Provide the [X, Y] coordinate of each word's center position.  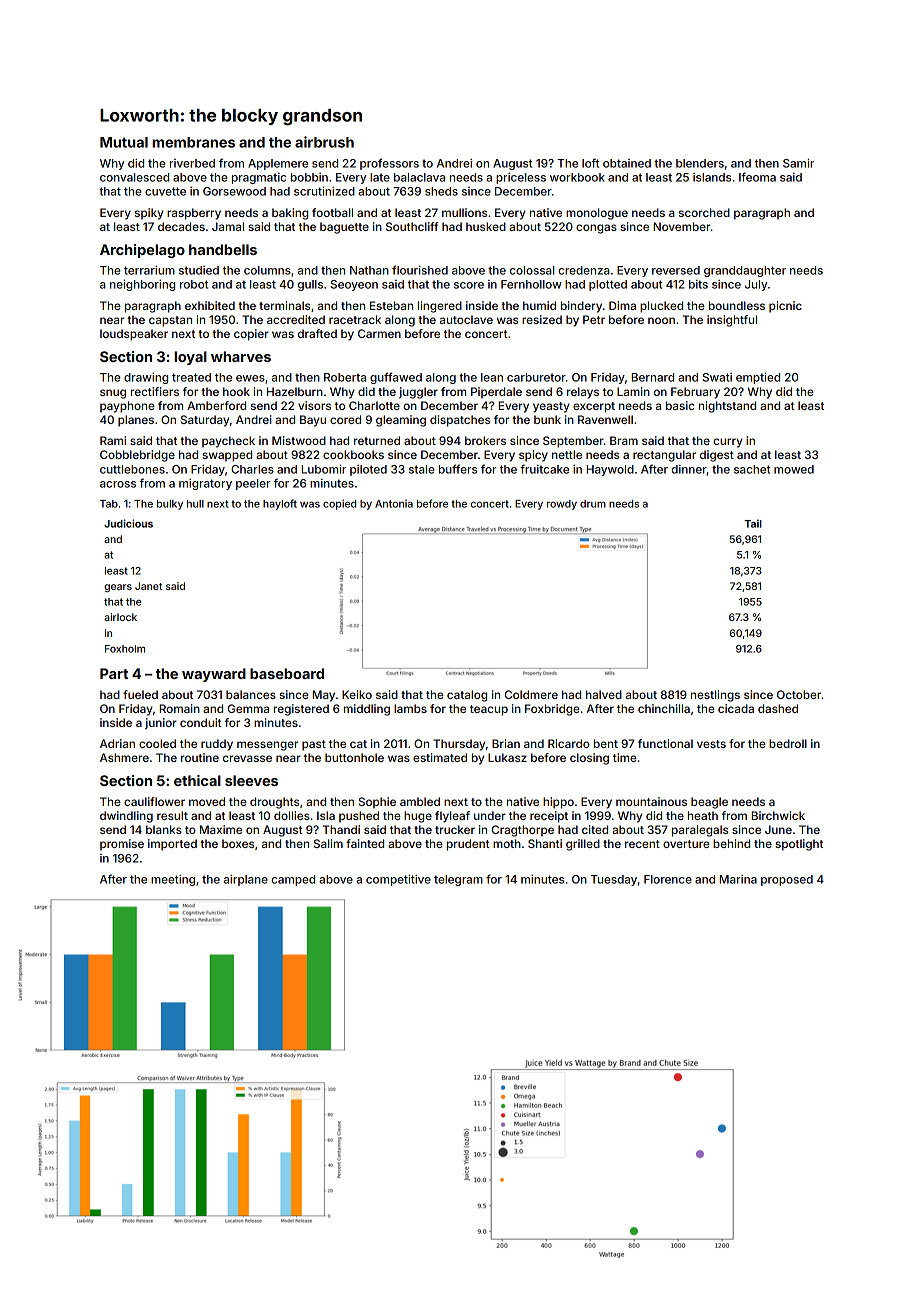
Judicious [128, 523]
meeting [173, 880]
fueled [140, 694]
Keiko [357, 694]
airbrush [324, 142]
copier [251, 335]
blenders [700, 163]
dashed [778, 708]
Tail [753, 523]
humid [539, 305]
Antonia [394, 504]
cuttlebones [132, 469]
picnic [785, 307]
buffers [458, 469]
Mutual [124, 142]
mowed [794, 469]
